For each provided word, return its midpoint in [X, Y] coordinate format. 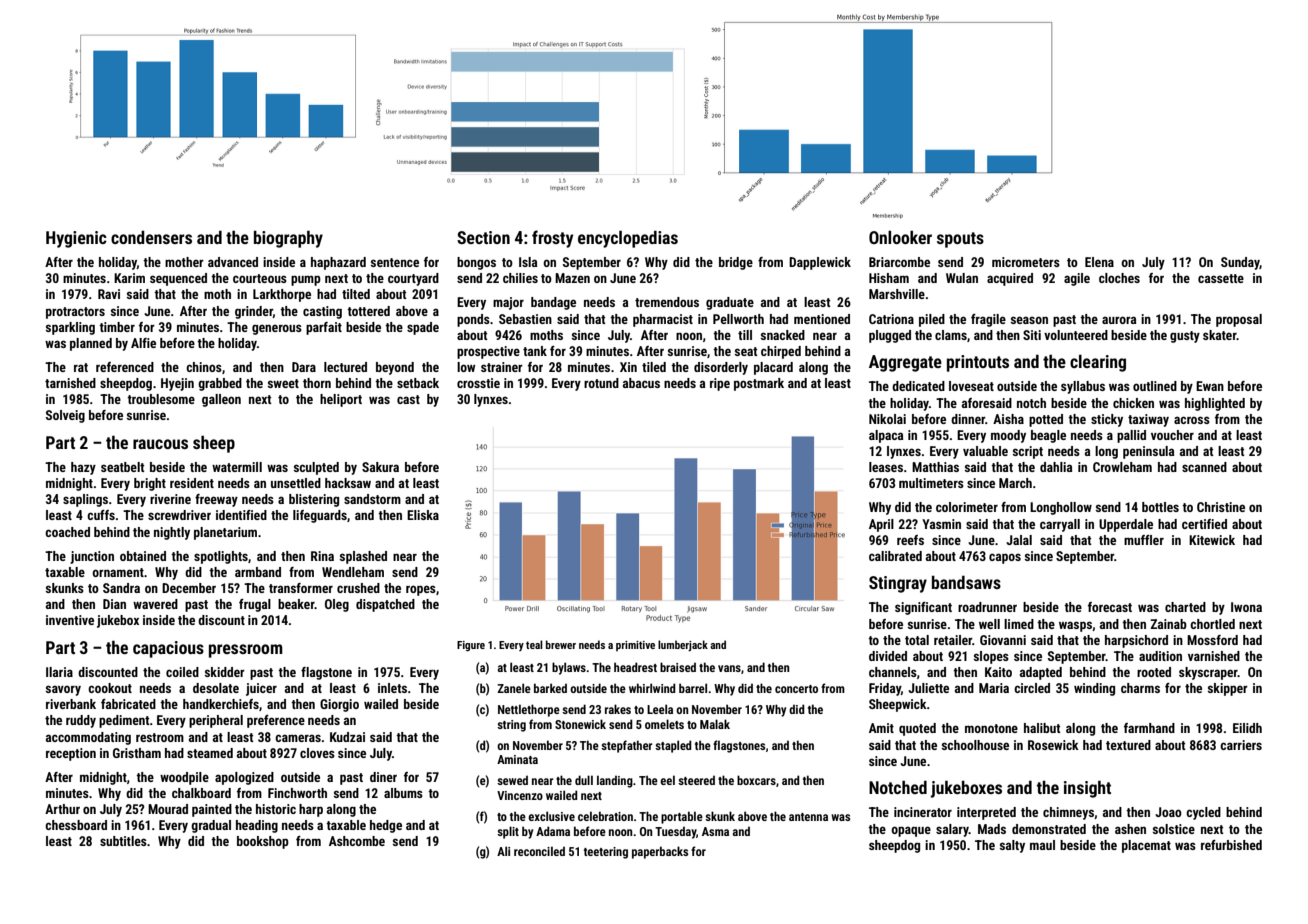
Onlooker [900, 237]
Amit [881, 728]
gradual [211, 826]
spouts [960, 240]
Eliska [423, 515]
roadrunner [987, 607]
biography [288, 239]
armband [258, 572]
